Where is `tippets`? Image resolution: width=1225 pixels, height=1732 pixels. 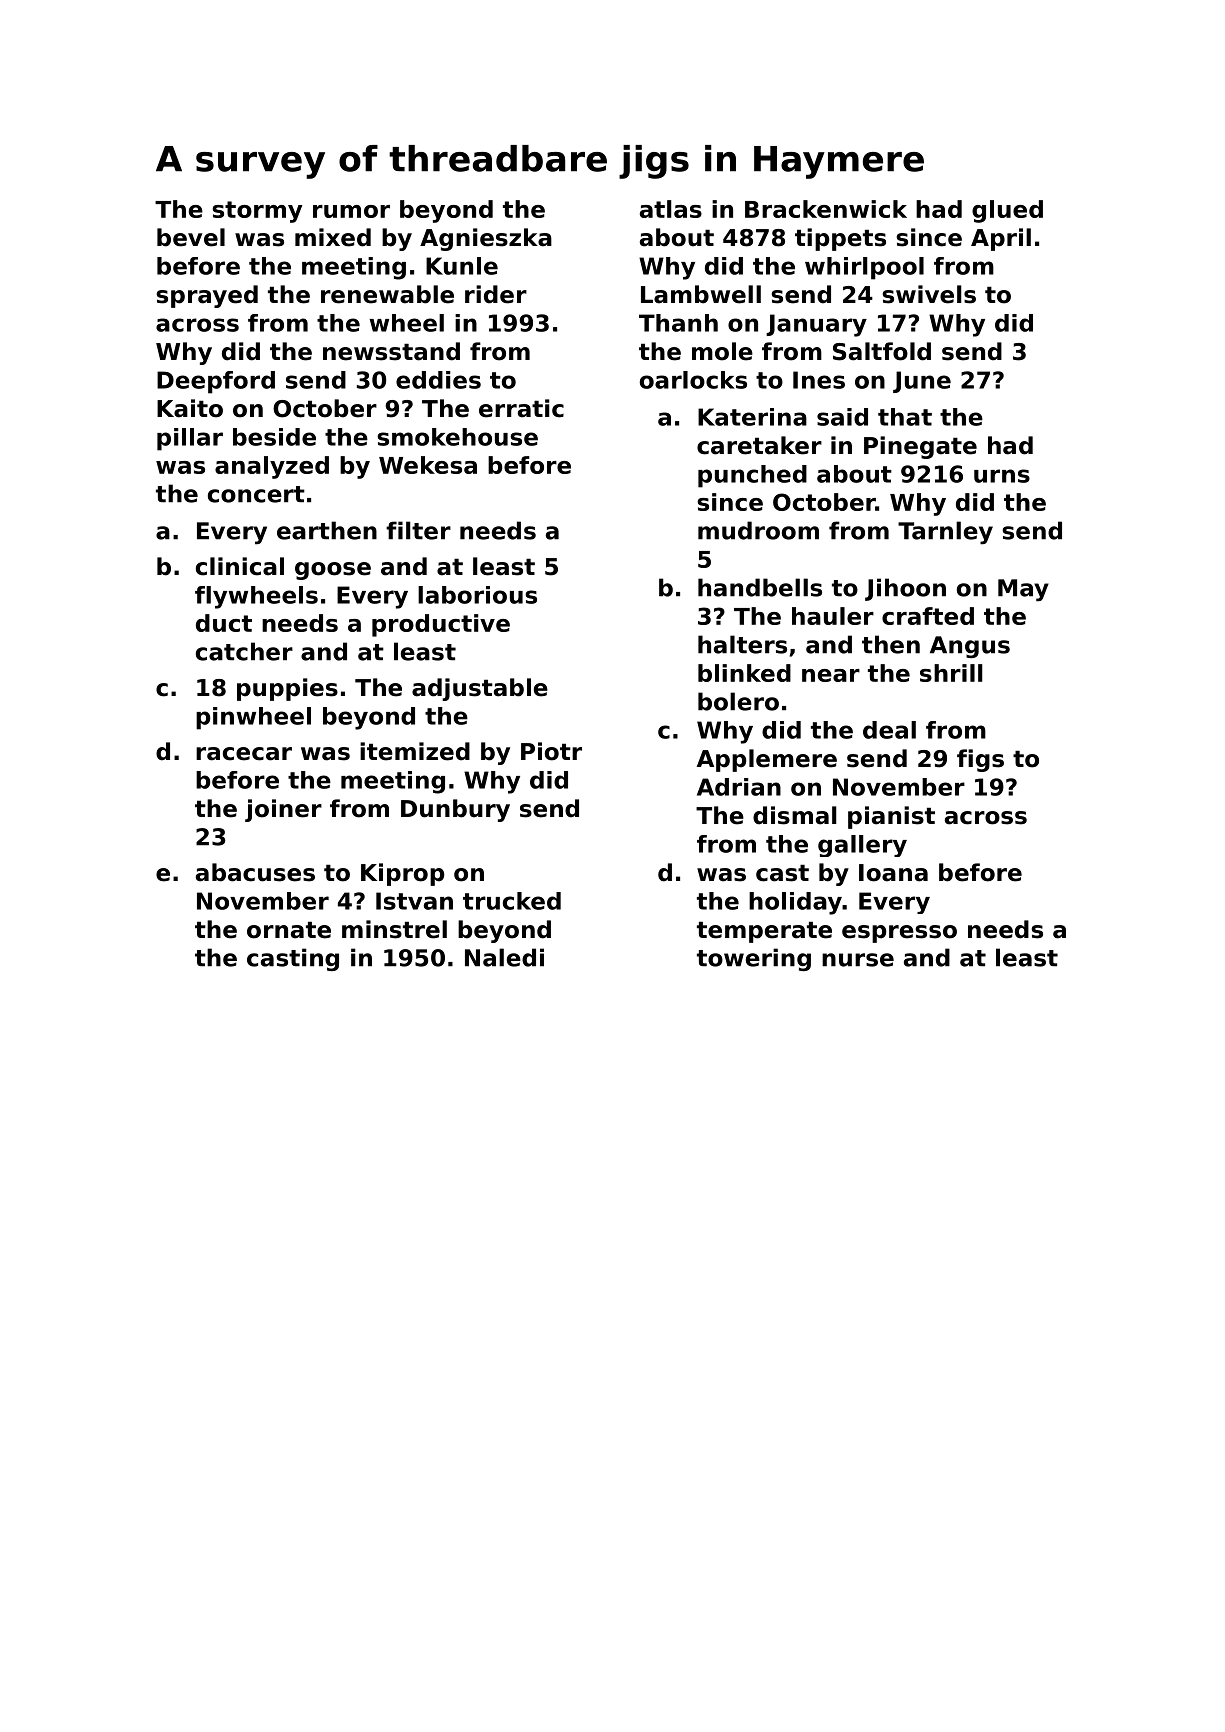 tippets is located at coordinates (840, 239).
